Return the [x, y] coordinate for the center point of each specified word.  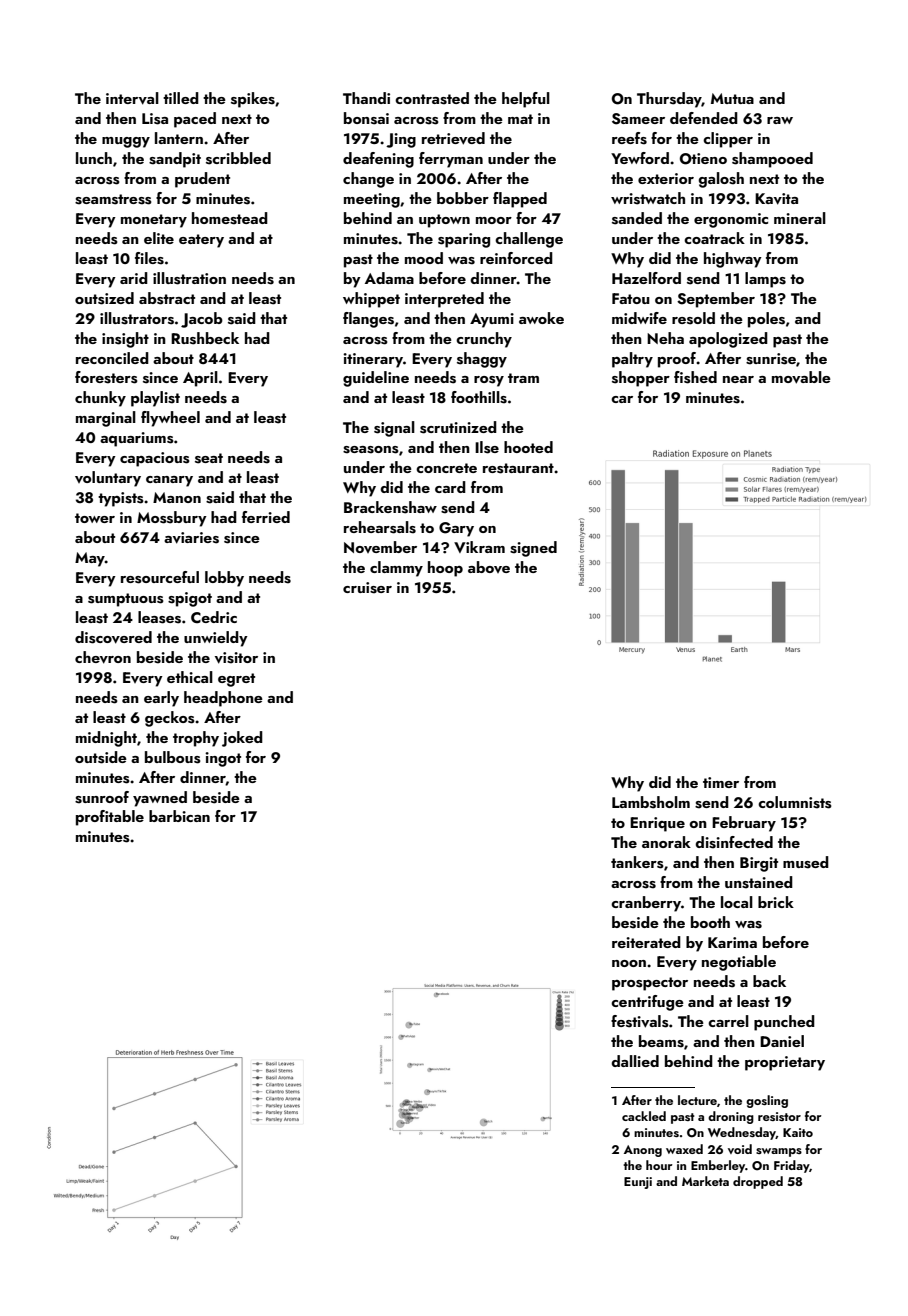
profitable [110, 818]
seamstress [113, 199]
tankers [637, 862]
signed [533, 549]
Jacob [202, 320]
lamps [765, 280]
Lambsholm [651, 802]
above [489, 567]
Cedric [214, 617]
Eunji [638, 1183]
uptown [444, 221]
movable [801, 377]
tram [523, 378]
